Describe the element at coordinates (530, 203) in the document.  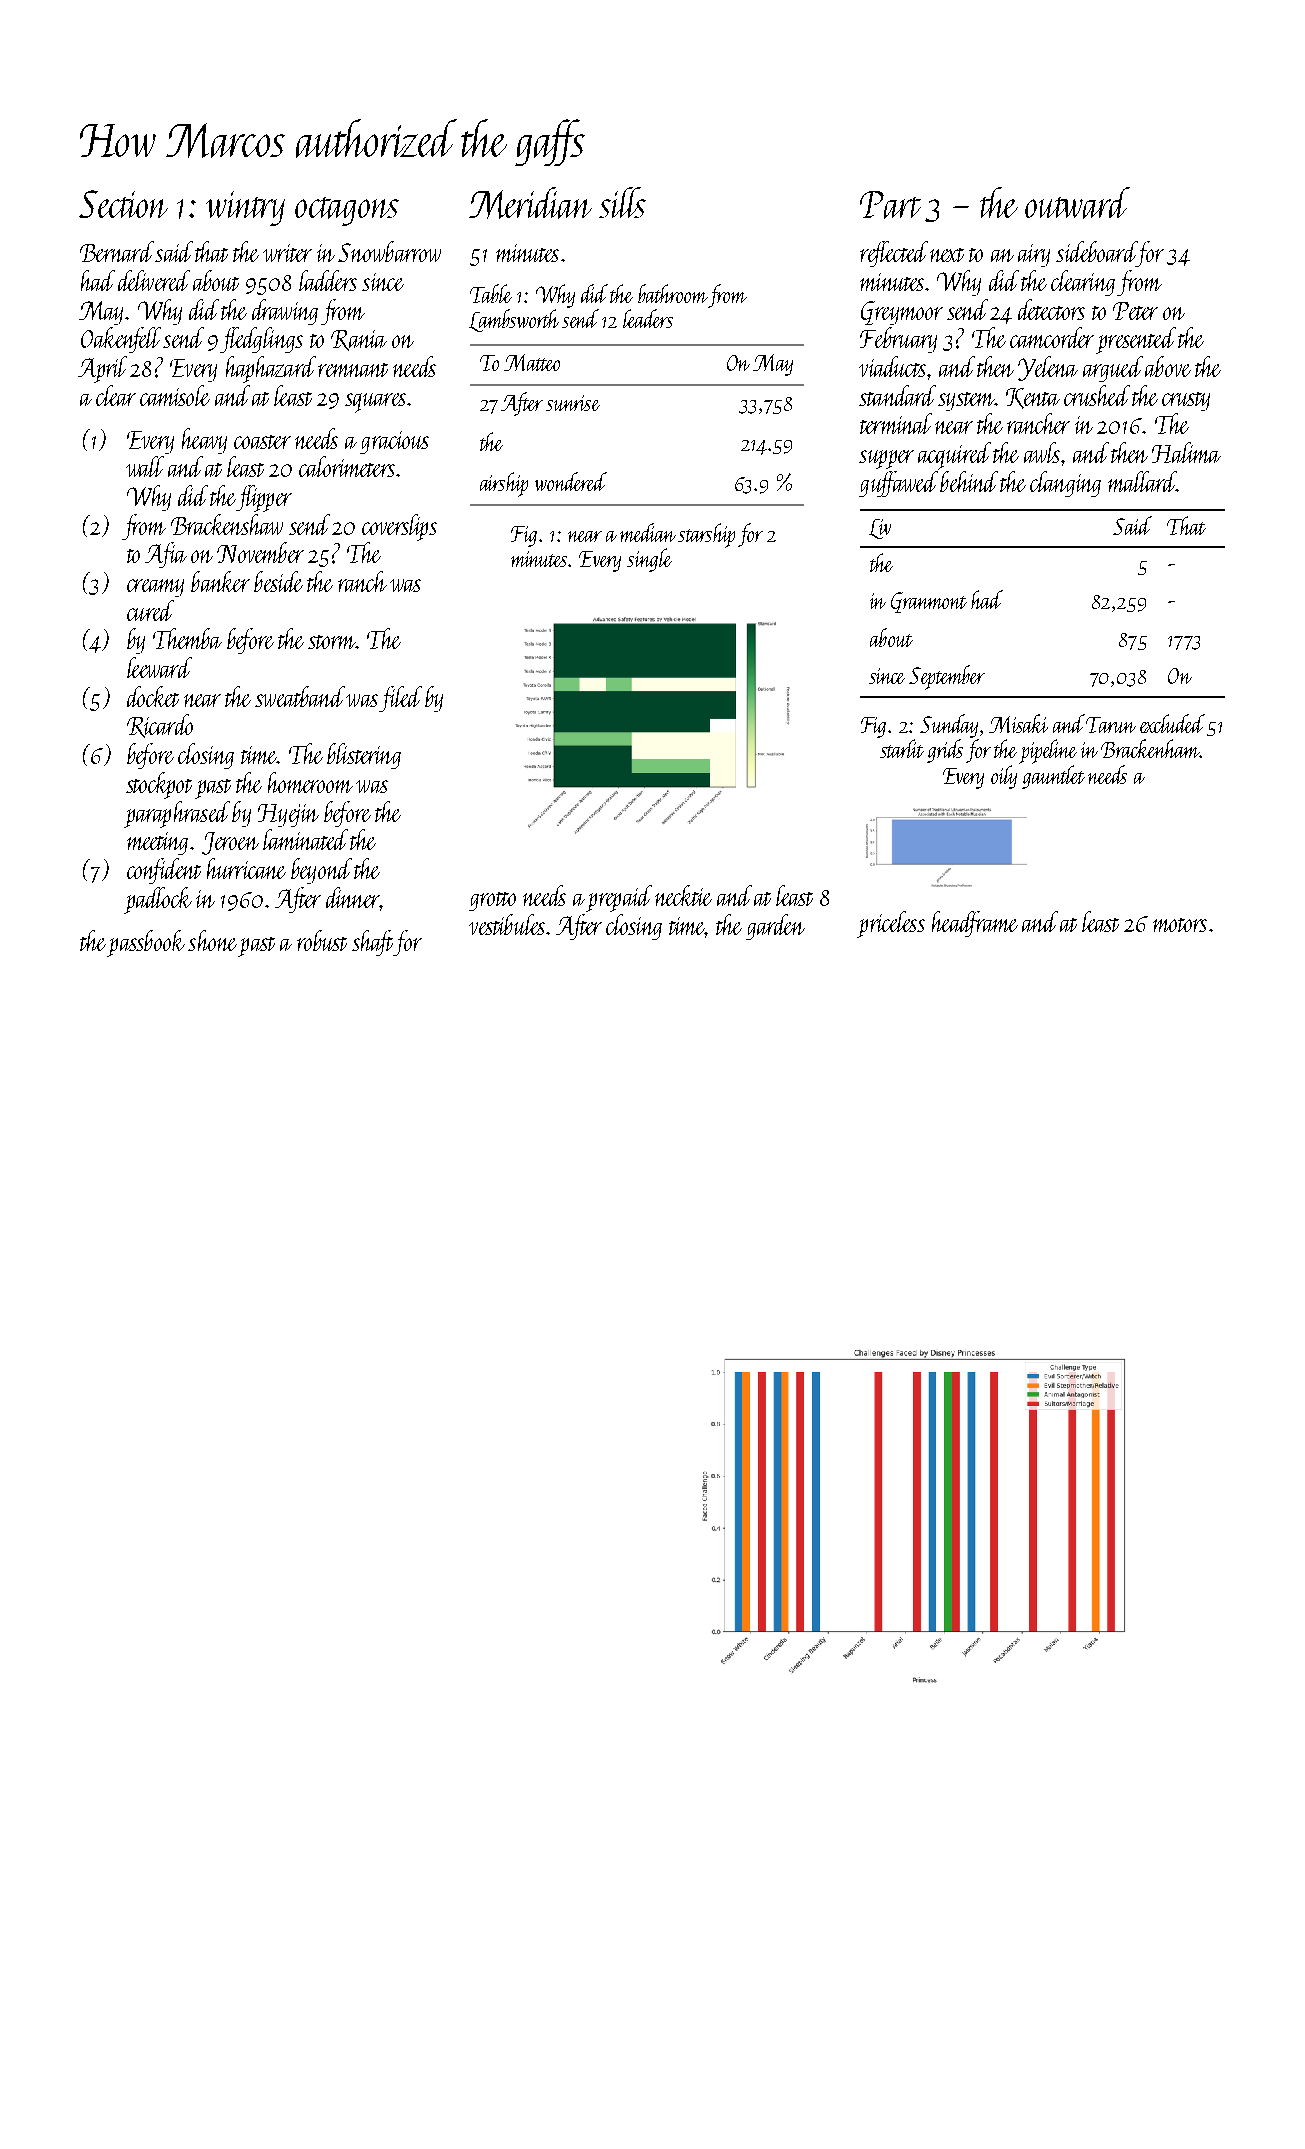
I see `Meridian` at that location.
